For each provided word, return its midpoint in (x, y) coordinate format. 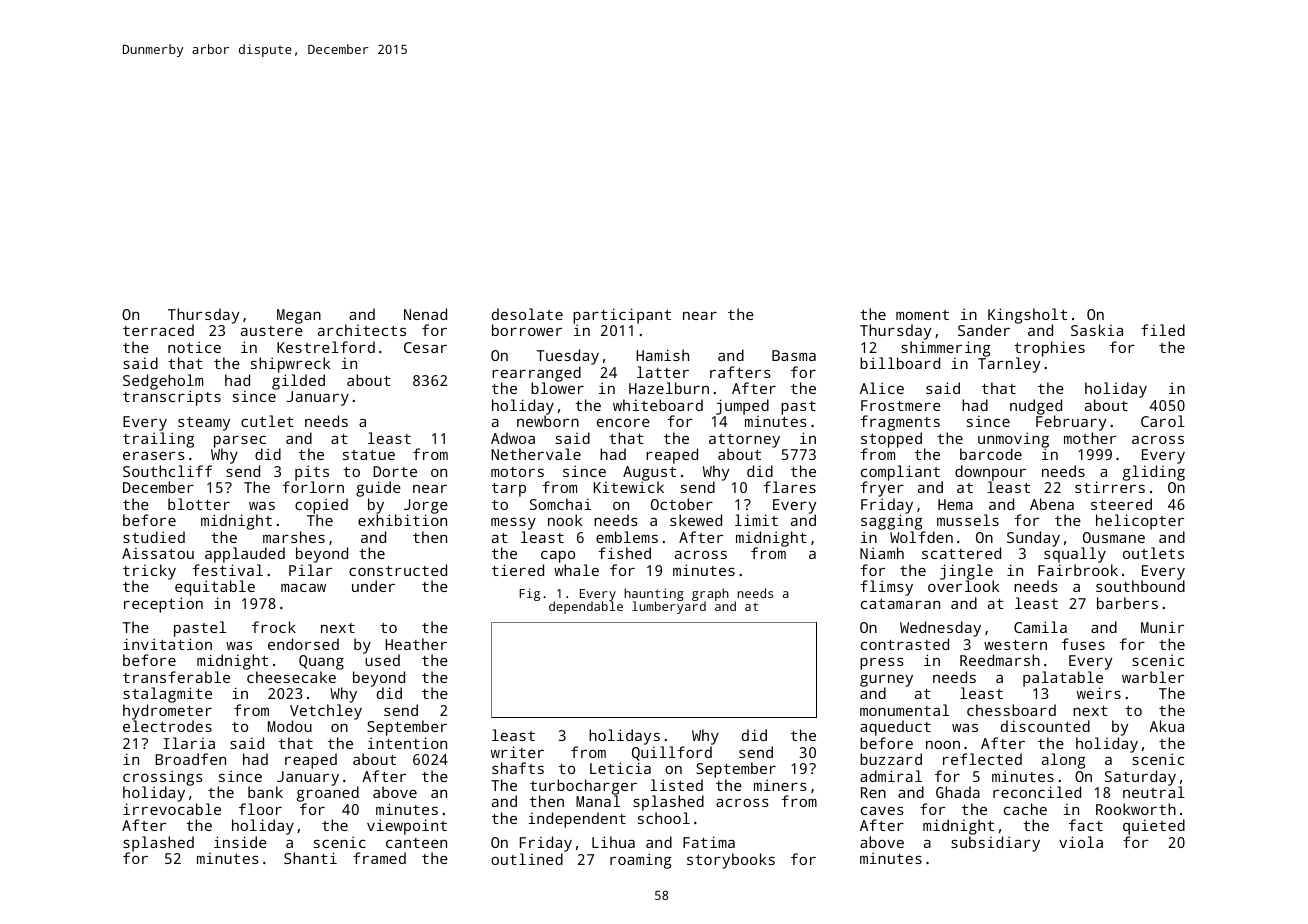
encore (623, 423)
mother (1090, 438)
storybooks (731, 861)
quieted (1154, 827)
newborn (548, 421)
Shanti (310, 858)
